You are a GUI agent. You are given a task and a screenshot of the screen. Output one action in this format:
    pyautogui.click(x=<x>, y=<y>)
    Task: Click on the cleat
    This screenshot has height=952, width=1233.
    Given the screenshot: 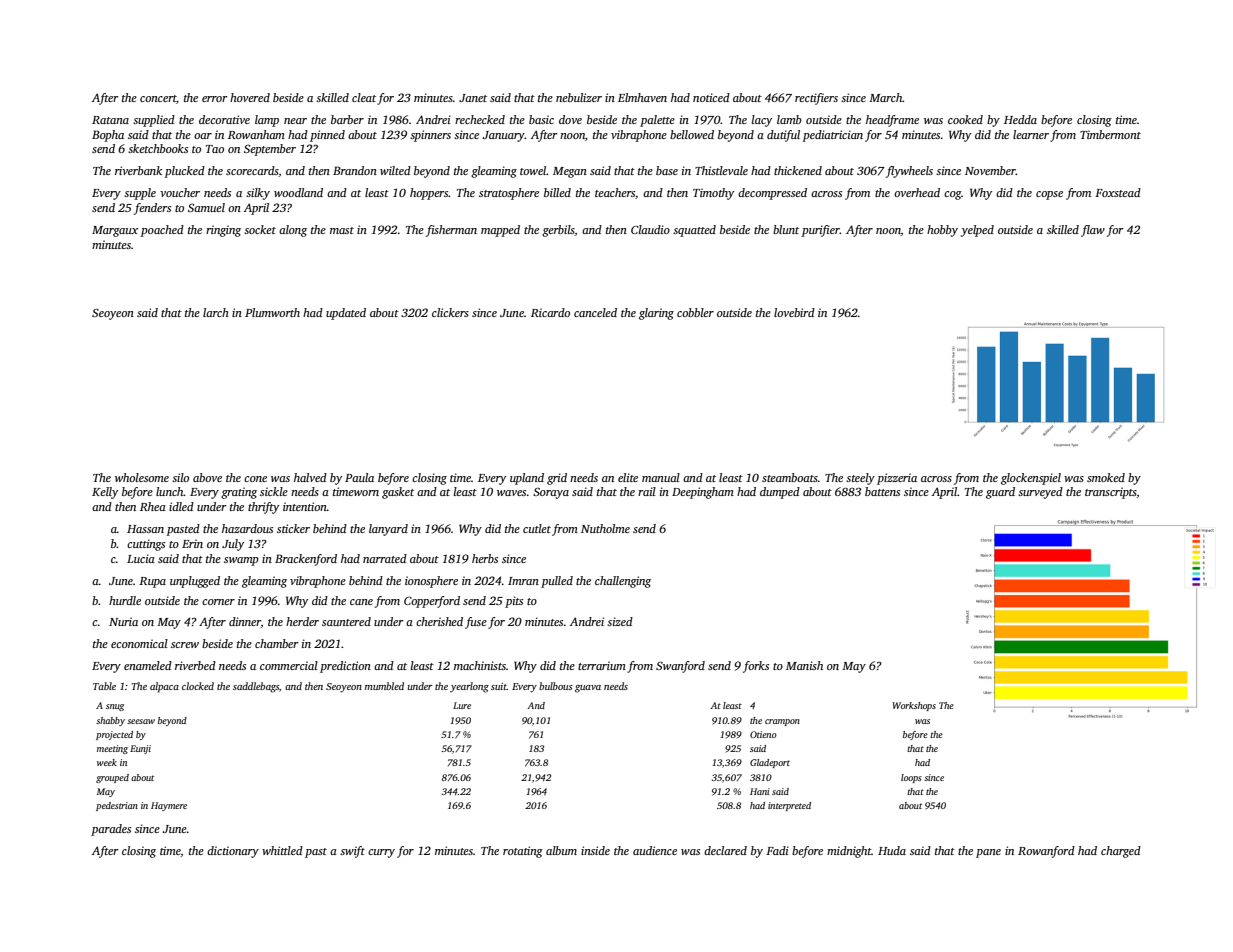 What is the action you would take?
    pyautogui.click(x=364, y=97)
